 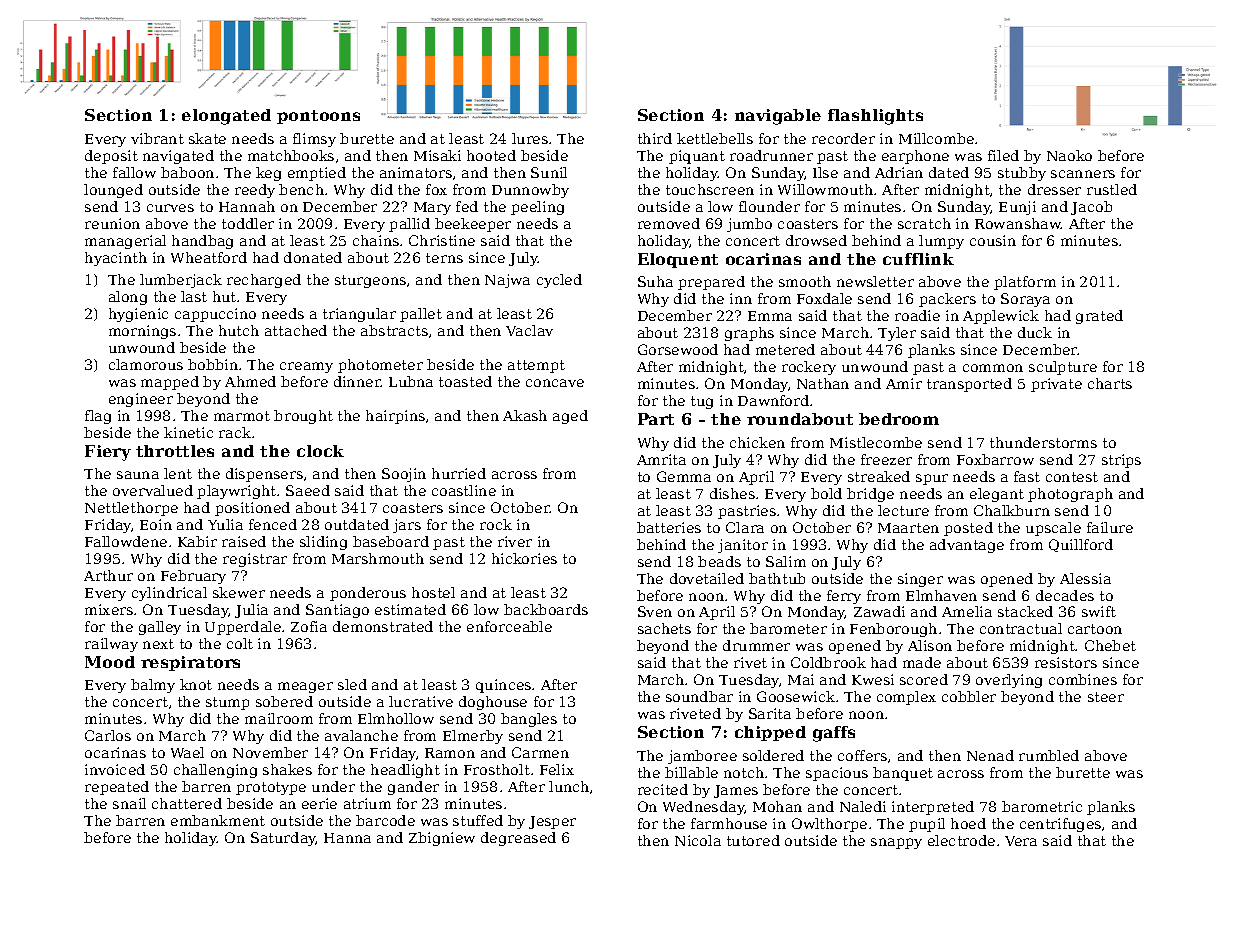 I want to click on Alessia, so click(x=1085, y=578).
